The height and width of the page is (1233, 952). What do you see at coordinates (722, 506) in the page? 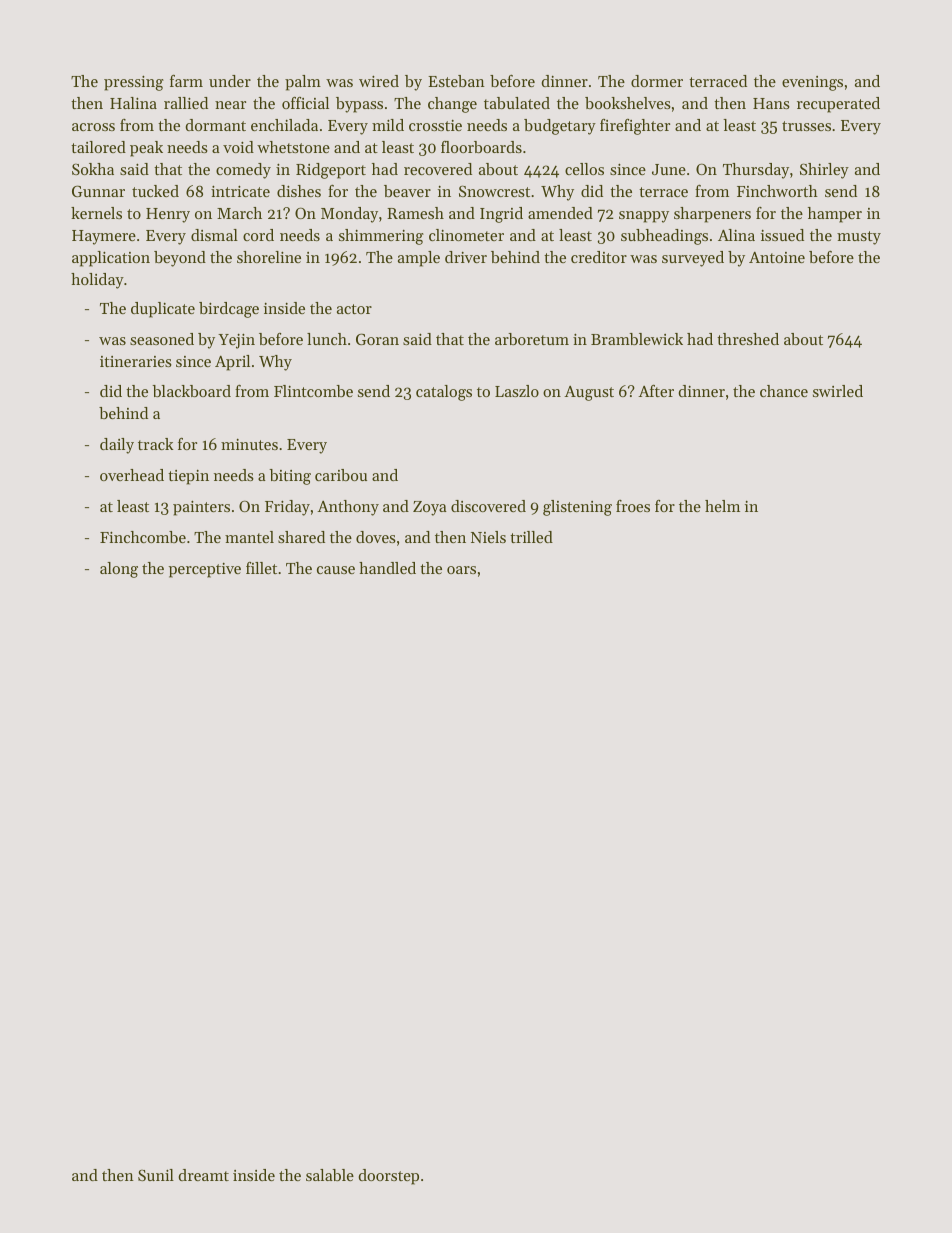
I see `helm` at bounding box center [722, 506].
